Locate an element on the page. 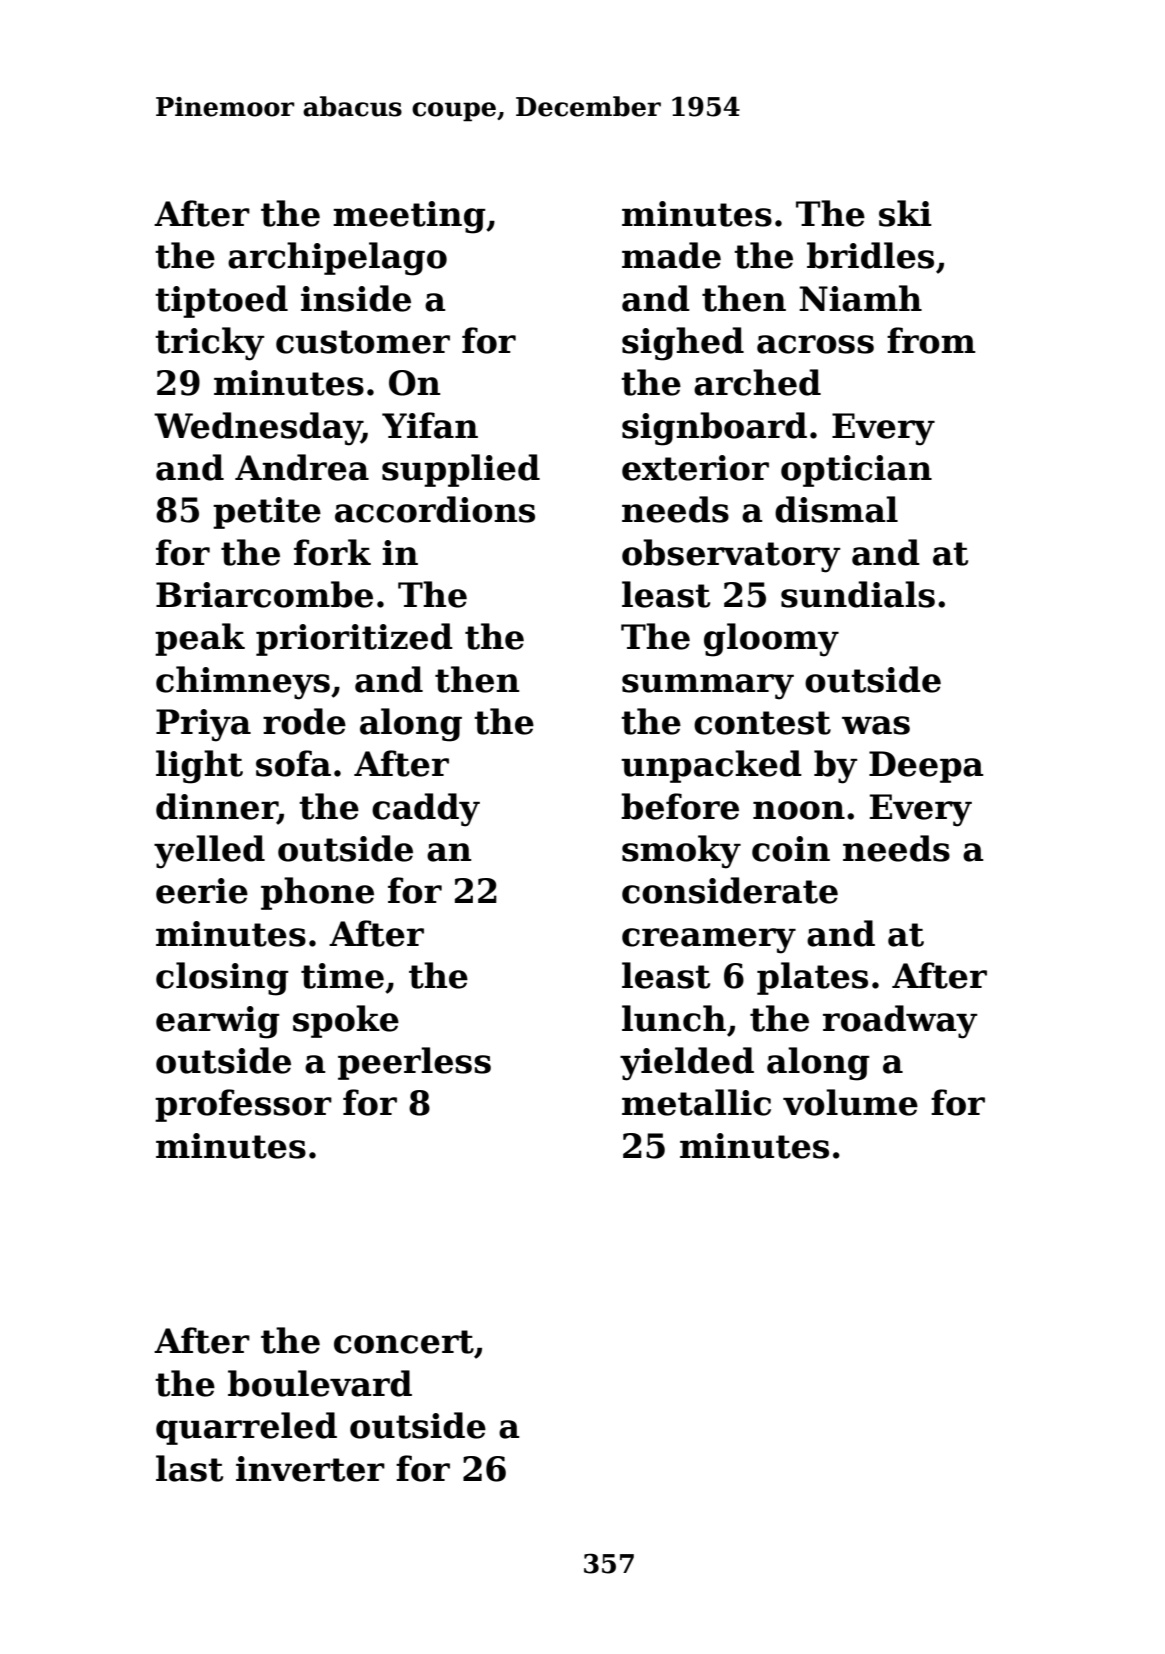 The height and width of the page is (1654, 1165). bridles is located at coordinates (870, 255).
